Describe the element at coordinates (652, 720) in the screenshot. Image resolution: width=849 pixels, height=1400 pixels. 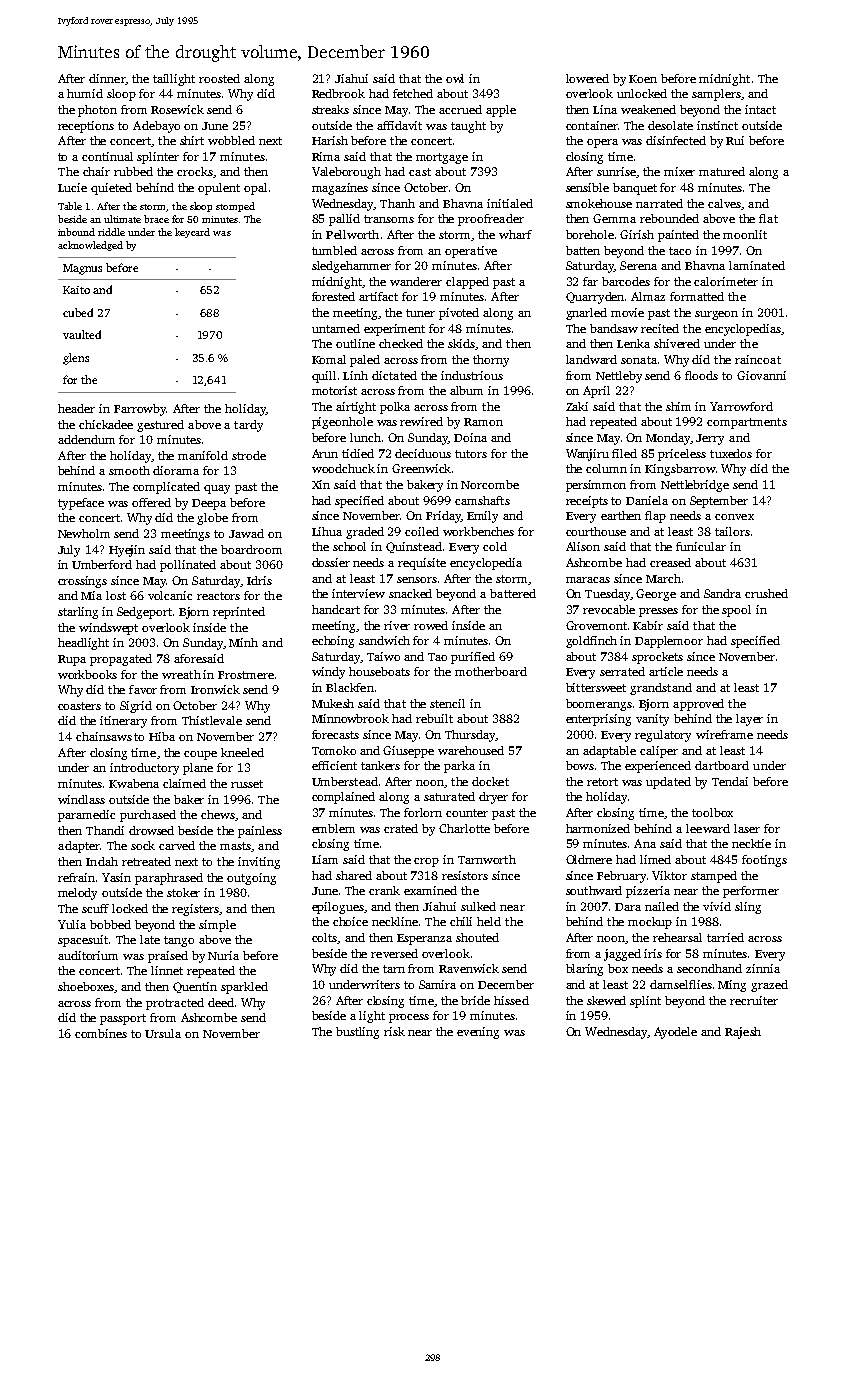
I see `vanity` at that location.
